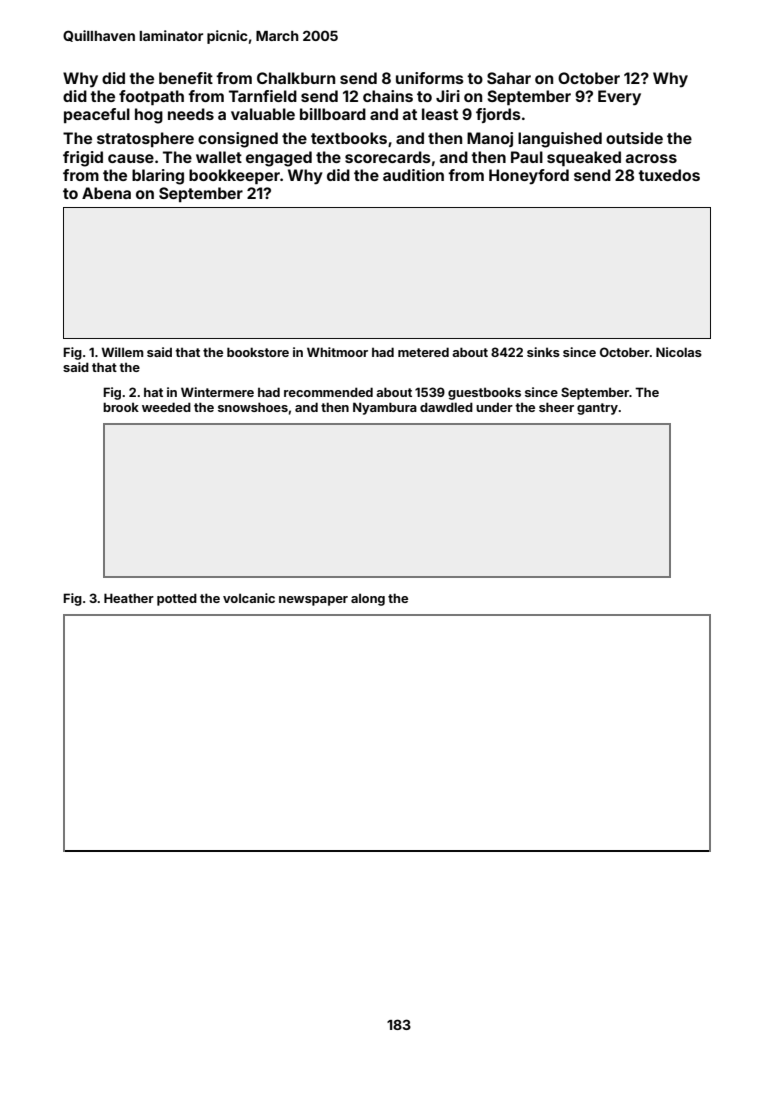 Image resolution: width=774 pixels, height=1099 pixels. What do you see at coordinates (584, 158) in the page?
I see `squeaked` at bounding box center [584, 158].
